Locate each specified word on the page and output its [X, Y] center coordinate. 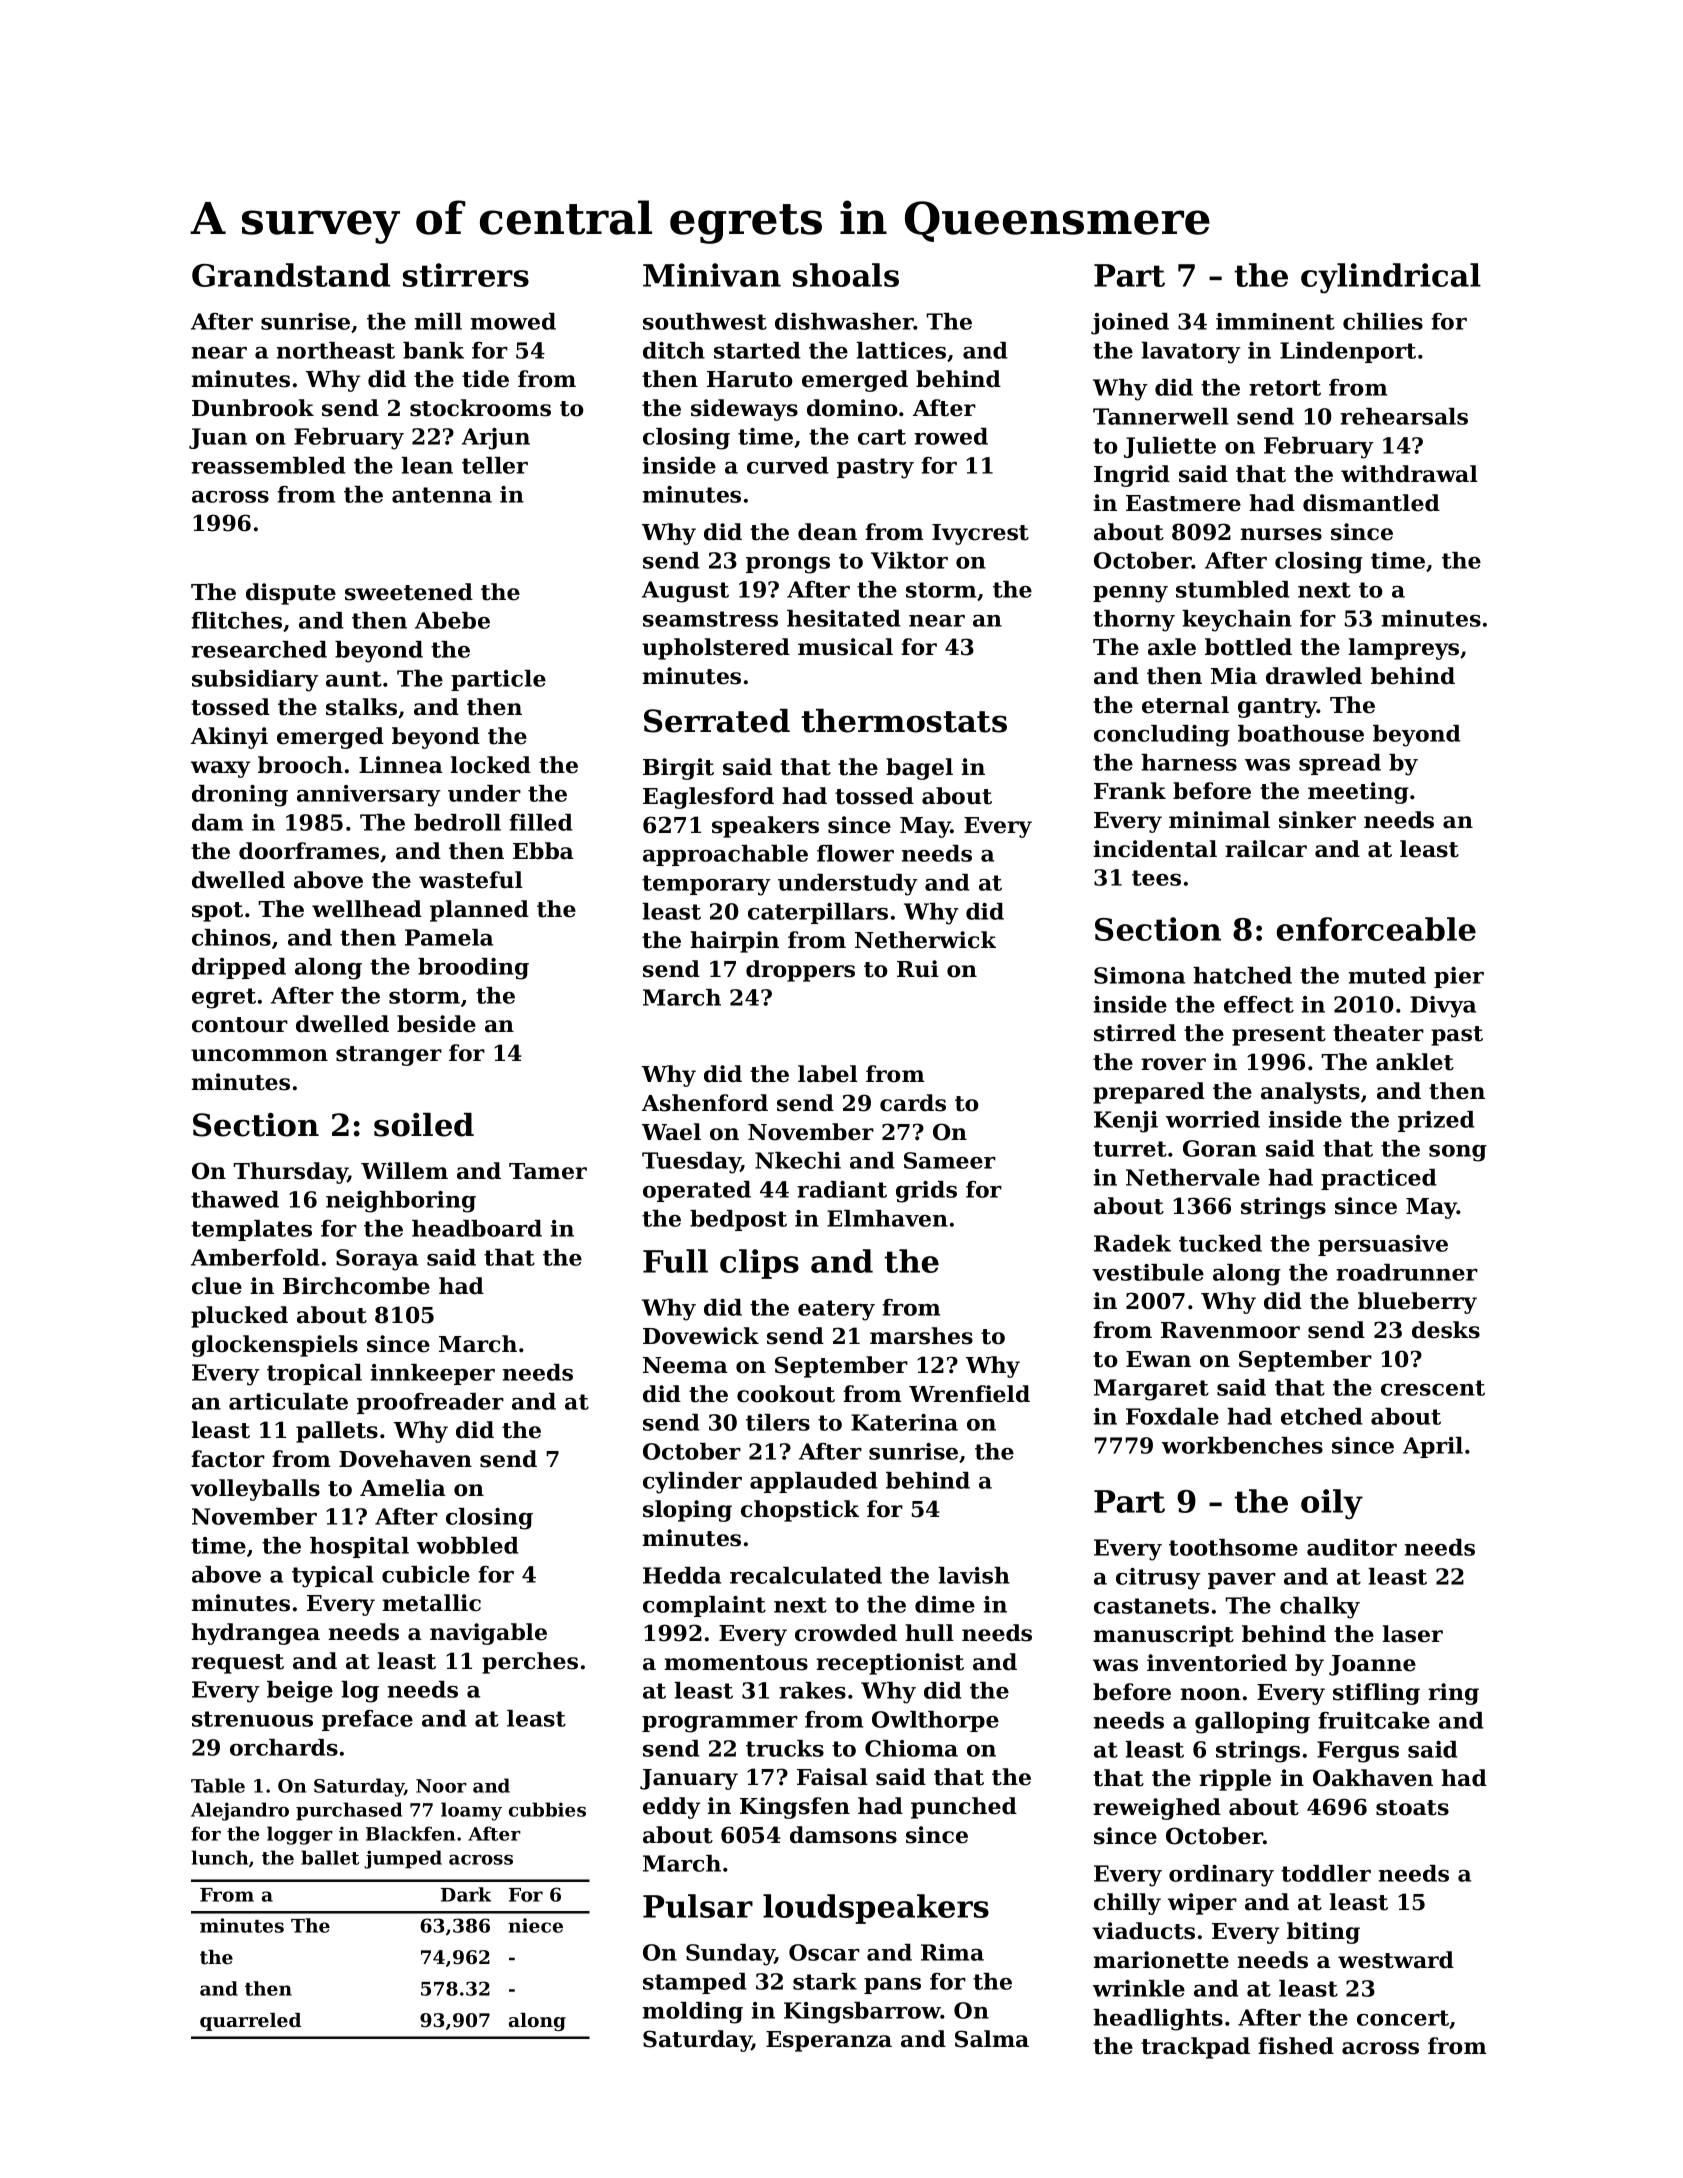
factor [228, 1459]
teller [495, 465]
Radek [1132, 1243]
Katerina [904, 1422]
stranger [389, 1056]
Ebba [543, 851]
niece [535, 1925]
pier [1459, 977]
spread [1340, 764]
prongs [788, 565]
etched [1322, 1416]
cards [913, 1103]
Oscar [824, 1952]
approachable [725, 855]
